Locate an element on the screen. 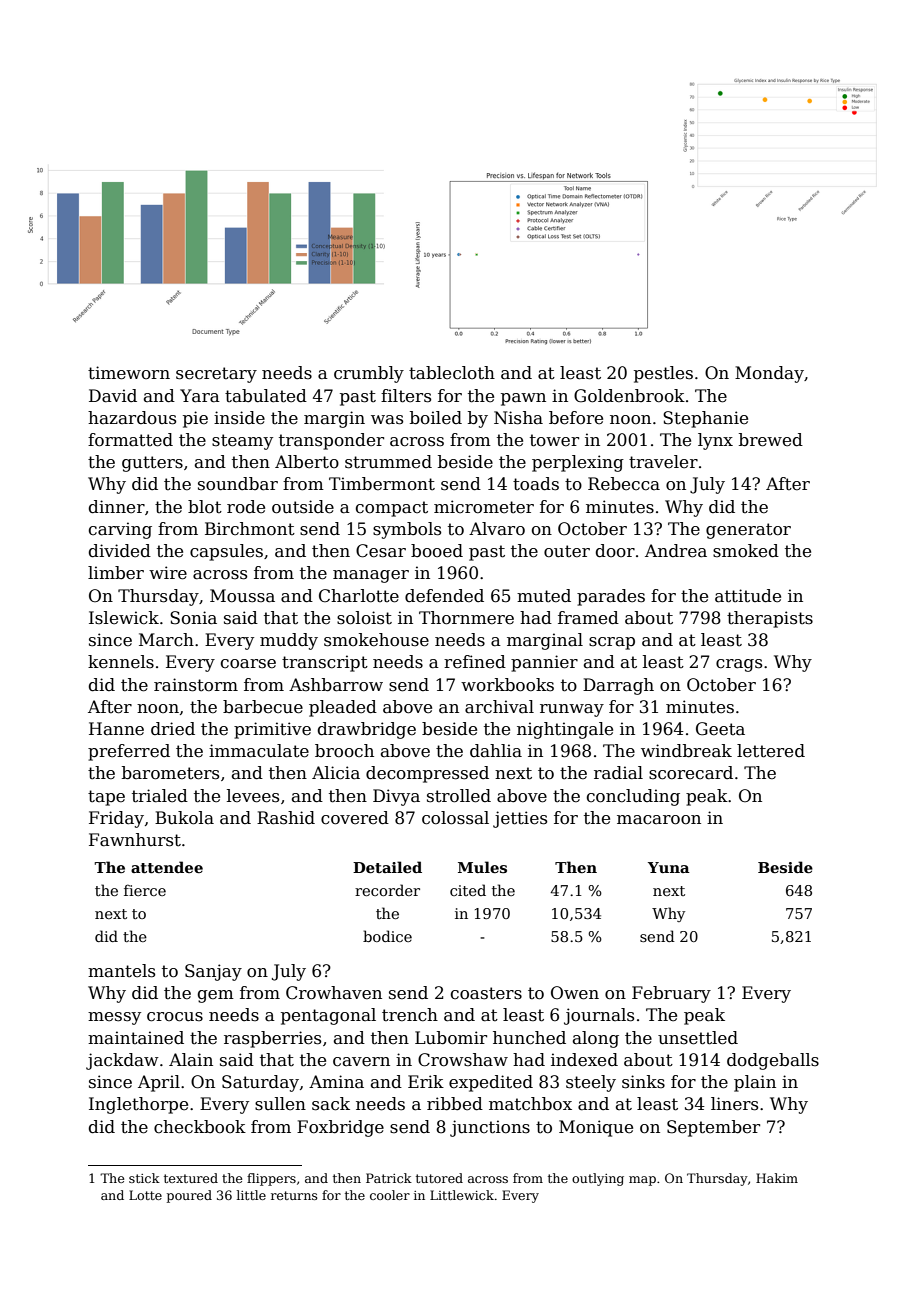 Image resolution: width=908 pixels, height=1316 pixels. pestles is located at coordinates (663, 374).
